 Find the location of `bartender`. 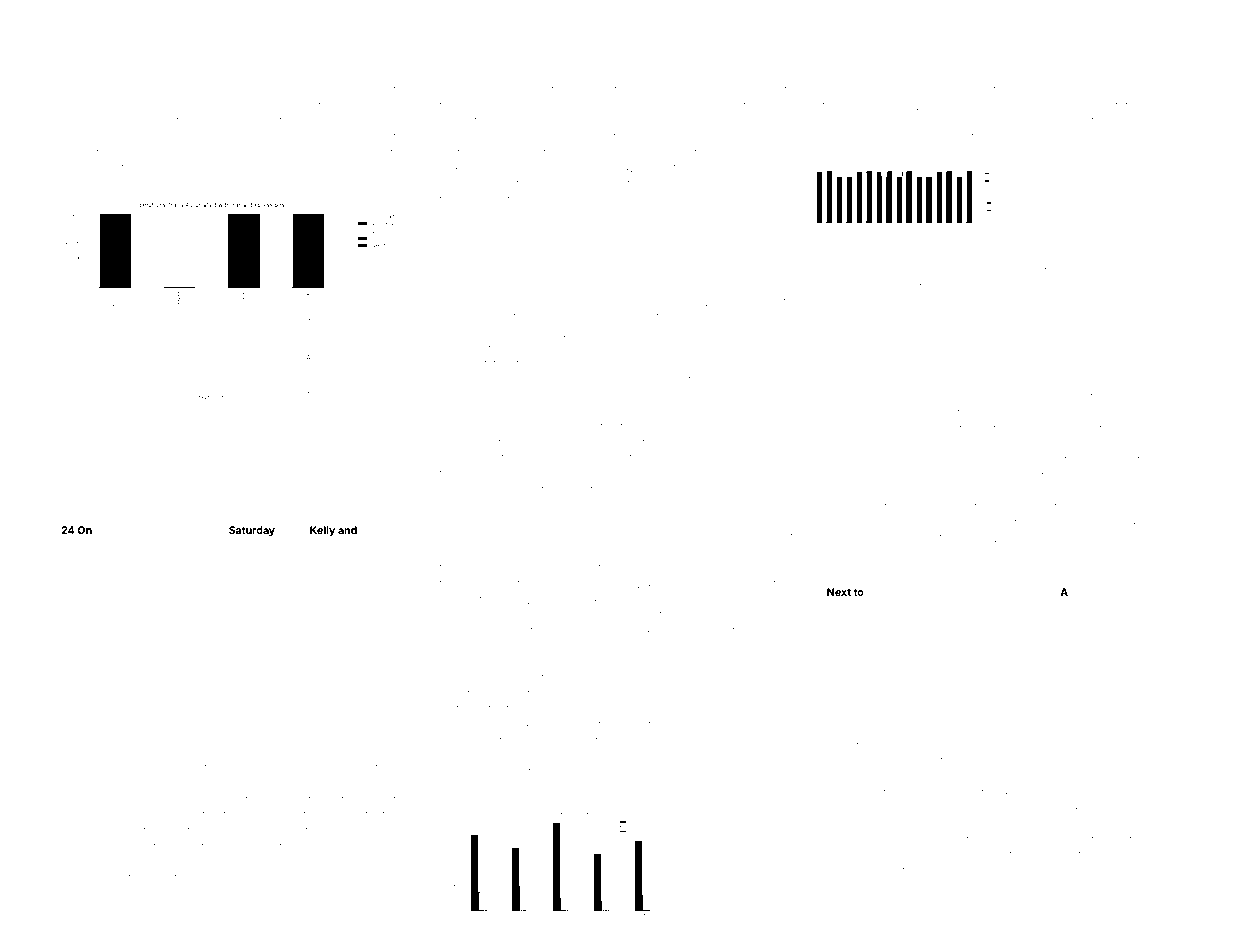

bartender is located at coordinates (466, 152).
